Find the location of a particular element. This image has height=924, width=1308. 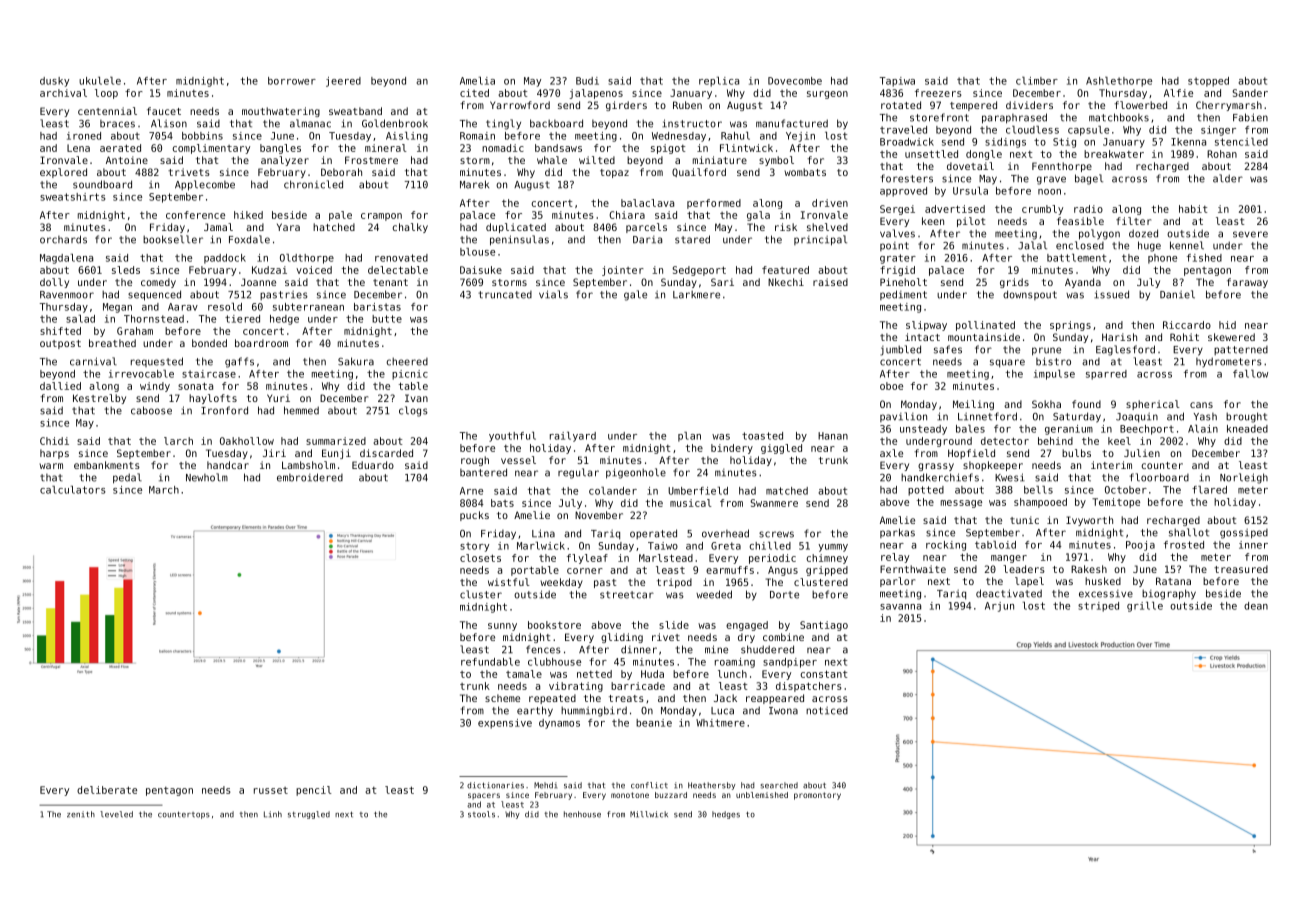

zenith is located at coordinates (81, 814).
